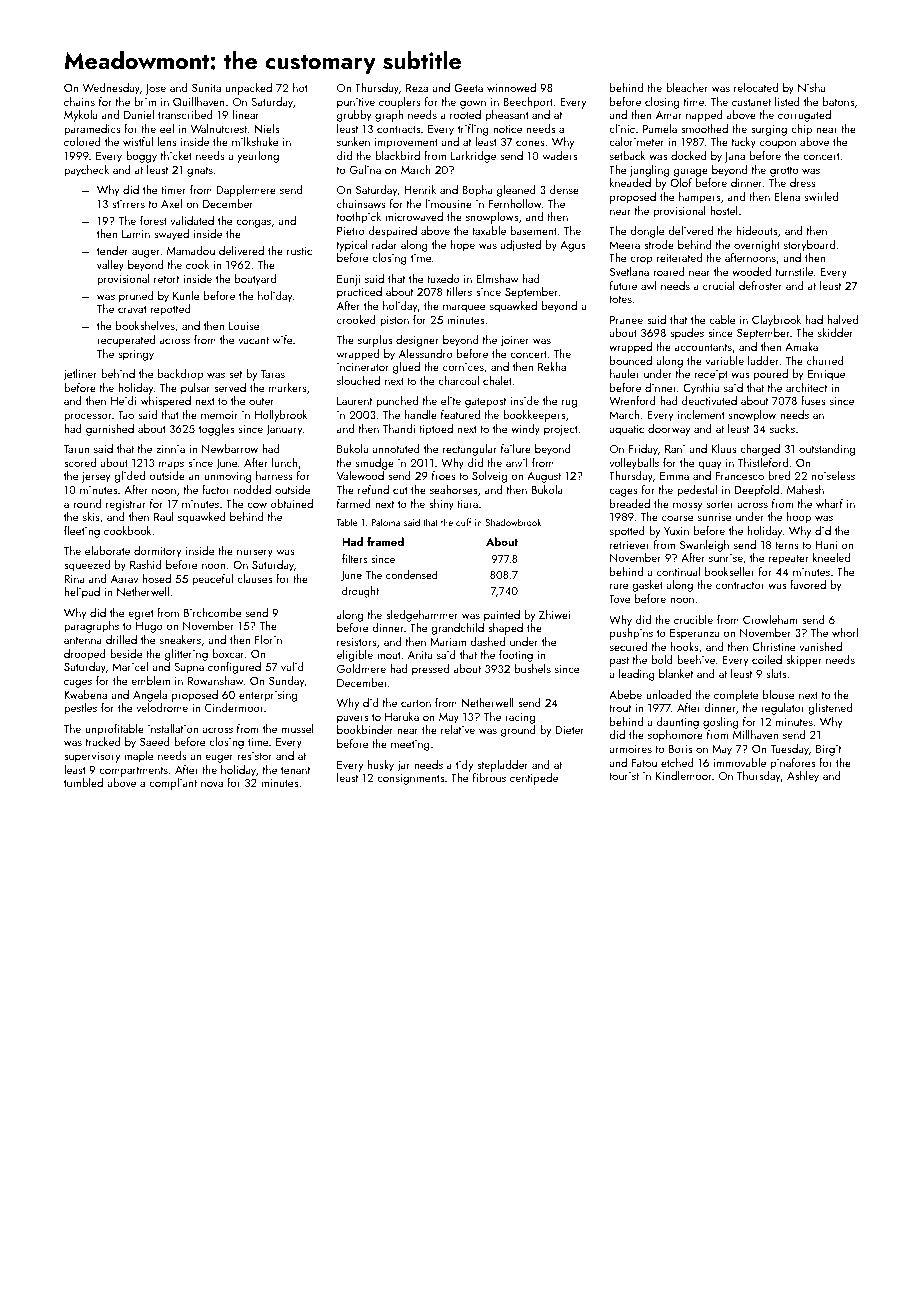 The width and height of the image is (924, 1308). Describe the element at coordinates (365, 169) in the image. I see `Galina` at that location.
